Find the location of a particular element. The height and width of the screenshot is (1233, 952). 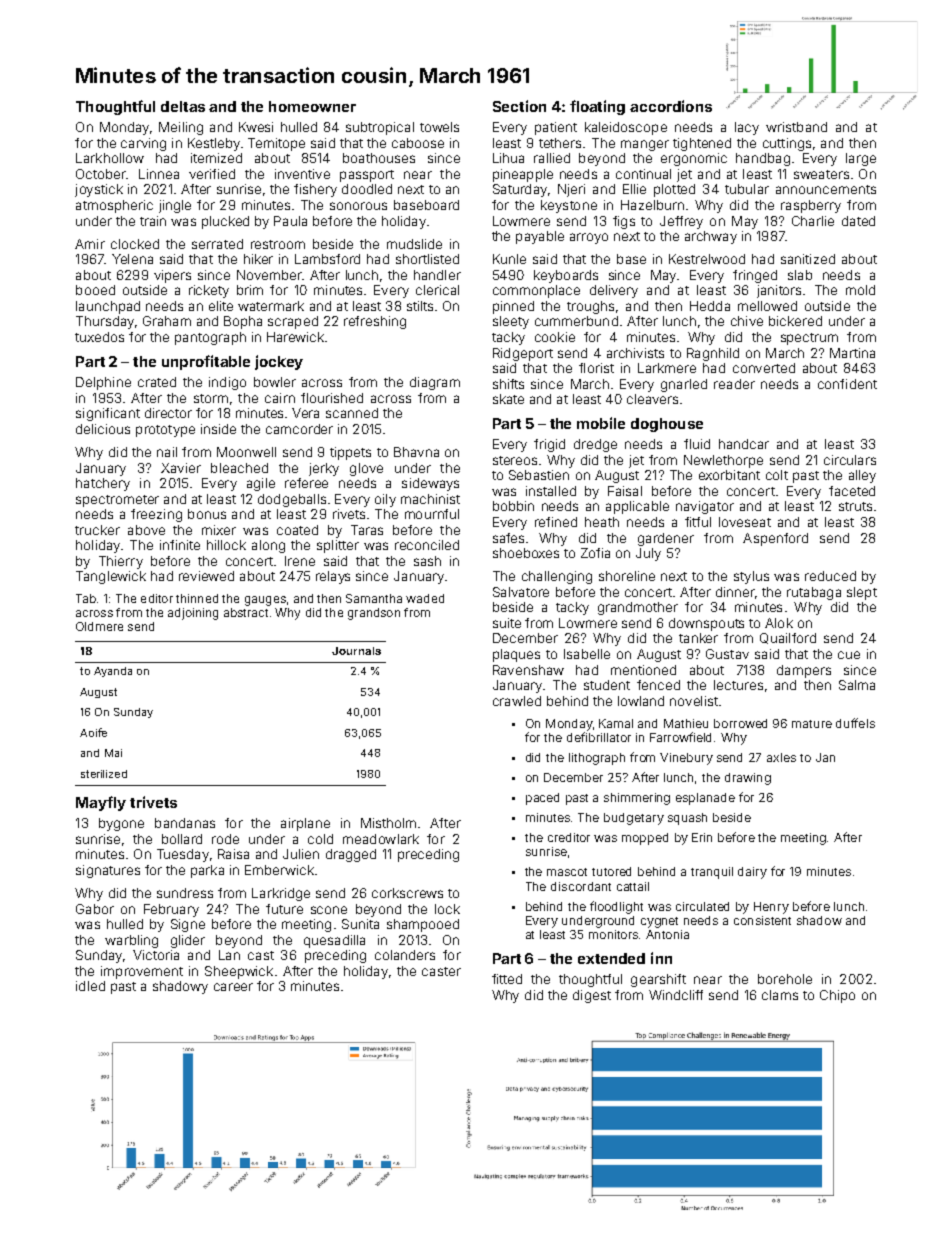

Hedda is located at coordinates (710, 306).
